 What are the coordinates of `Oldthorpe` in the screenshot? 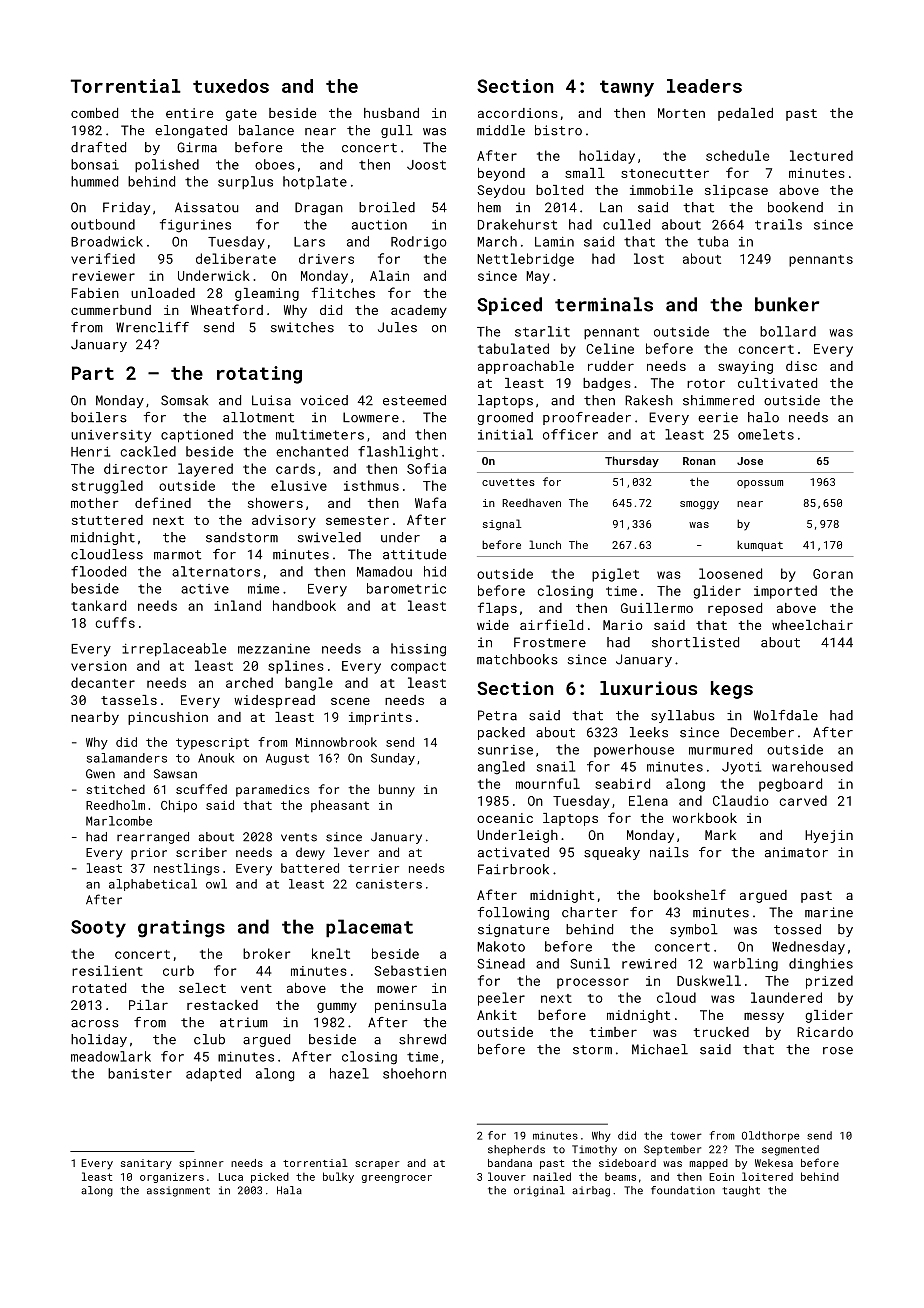 It's located at (771, 1136).
